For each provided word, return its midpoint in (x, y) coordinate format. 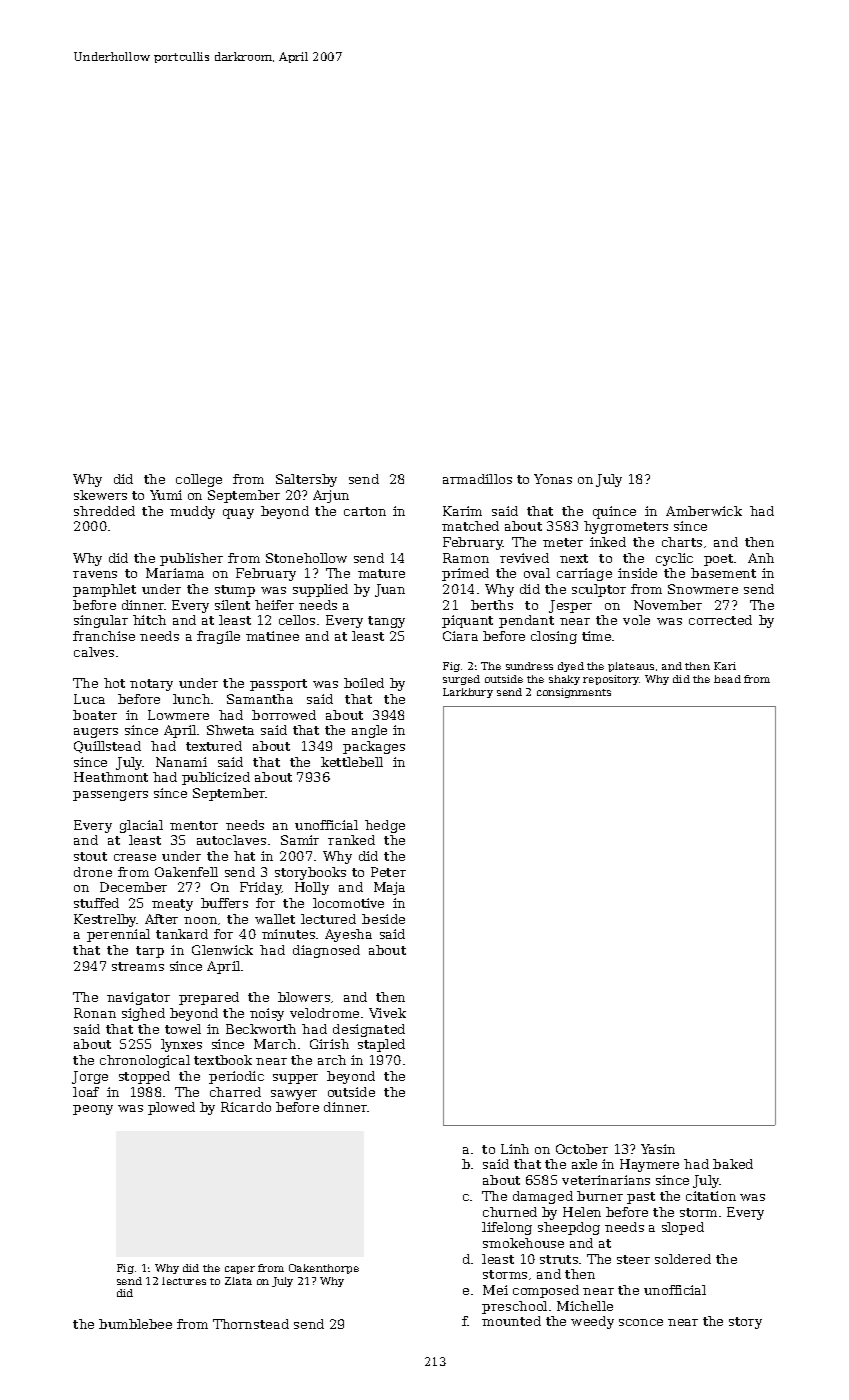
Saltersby (306, 480)
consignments (574, 693)
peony (93, 1110)
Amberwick (704, 511)
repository (611, 680)
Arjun (331, 496)
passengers (110, 796)
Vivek (387, 1013)
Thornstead (251, 1324)
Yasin (658, 1149)
